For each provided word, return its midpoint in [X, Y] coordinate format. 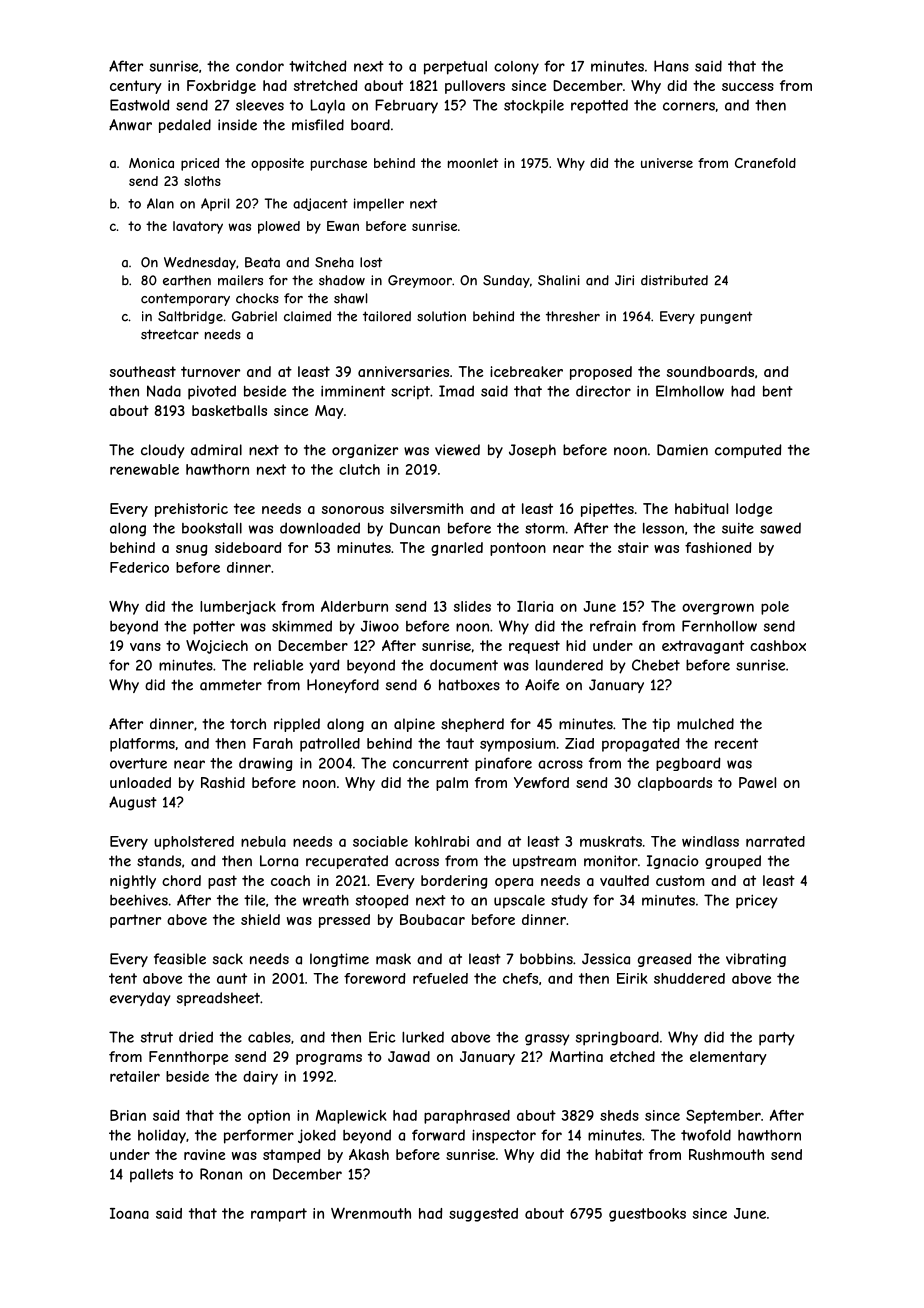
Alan [160, 203]
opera [514, 883]
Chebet [656, 665]
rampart [279, 1215]
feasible [180, 959]
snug [191, 550]
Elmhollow [690, 391]
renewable [144, 469]
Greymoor [420, 281]
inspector [504, 1136]
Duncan [415, 528]
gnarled [457, 549]
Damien [682, 450]
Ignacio [673, 862]
